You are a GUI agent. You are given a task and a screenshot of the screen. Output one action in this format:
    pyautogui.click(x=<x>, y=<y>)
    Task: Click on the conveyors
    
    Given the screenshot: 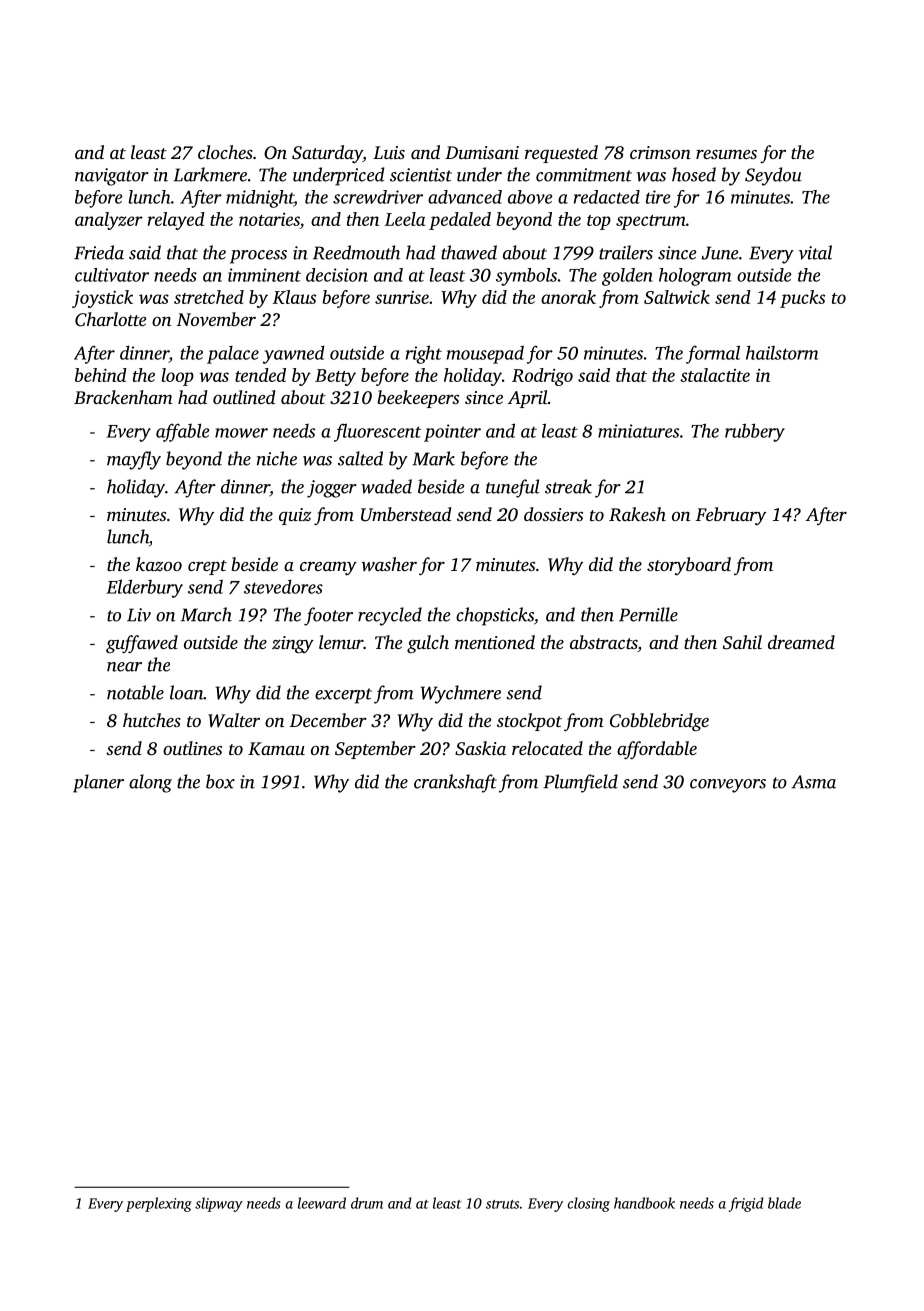 What is the action you would take?
    pyautogui.click(x=728, y=786)
